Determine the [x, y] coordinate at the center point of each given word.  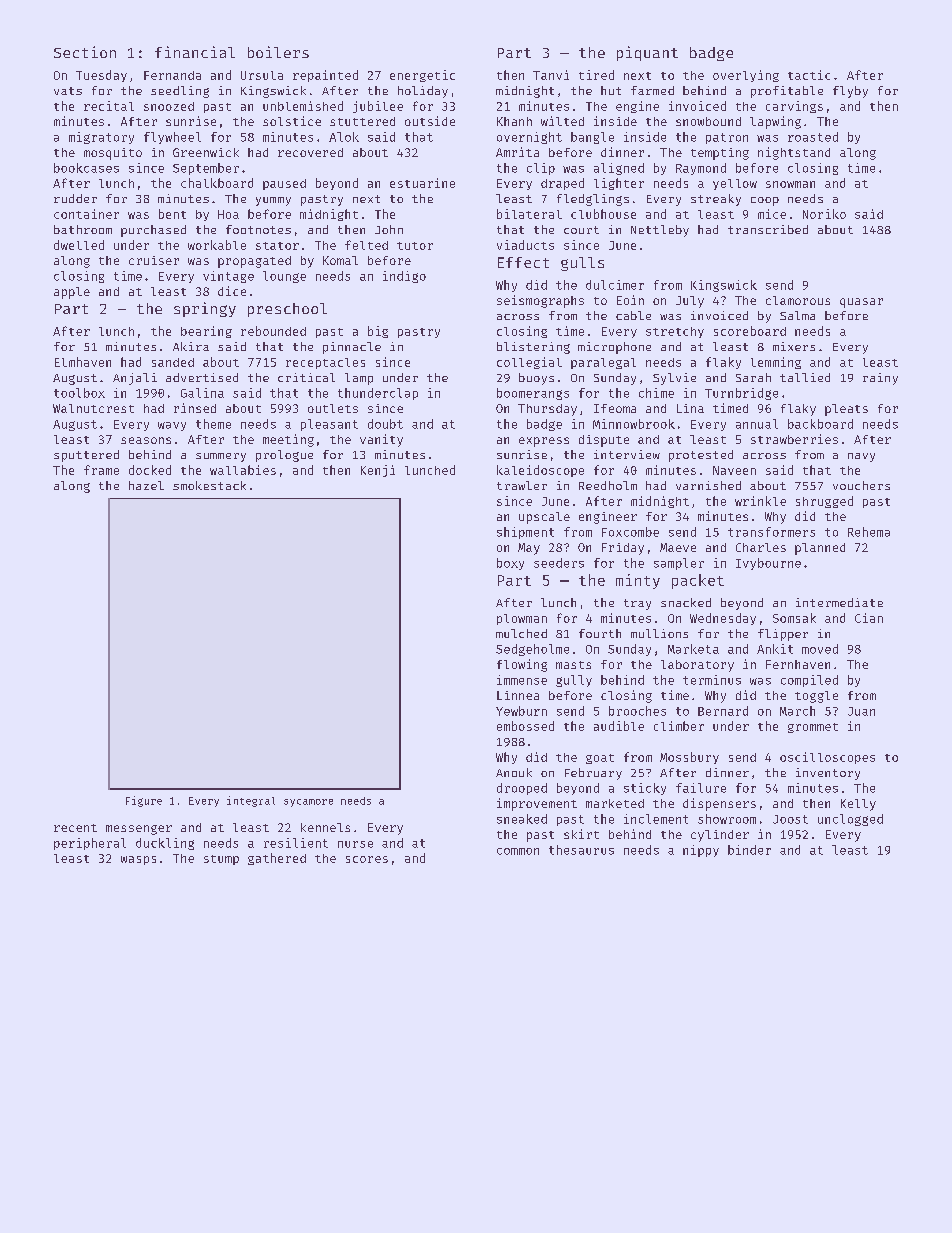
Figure [144, 801]
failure [701, 788]
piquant [647, 53]
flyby [850, 92]
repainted [325, 76]
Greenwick [206, 152]
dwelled [79, 245]
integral [251, 801]
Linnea [518, 695]
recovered [310, 152]
